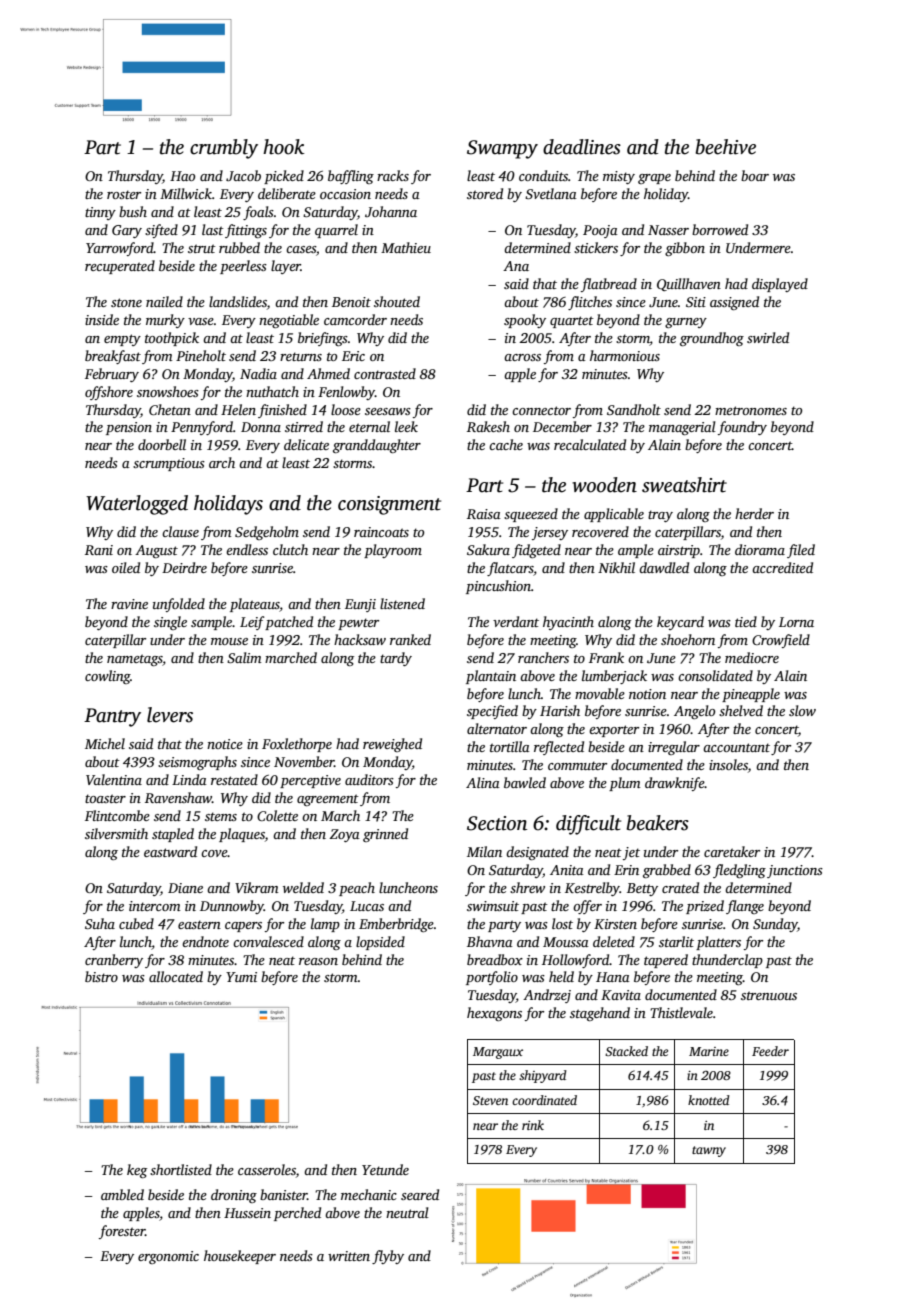 This document has width=908, height=1316. Describe the element at coordinates (199, 924) in the document. I see `eastern` at that location.
